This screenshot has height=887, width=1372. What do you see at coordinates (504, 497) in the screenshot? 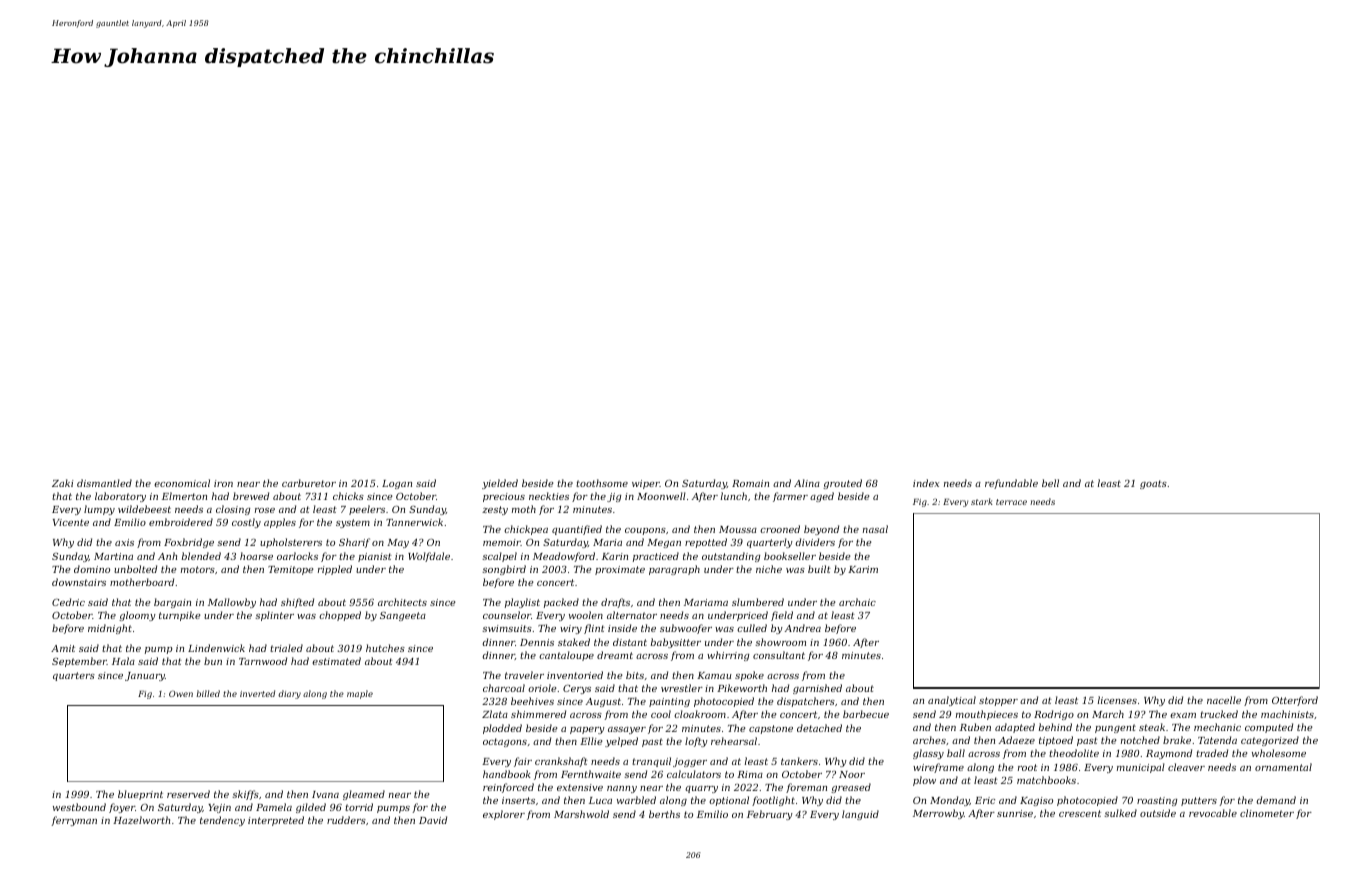
I see `precious` at bounding box center [504, 497].
